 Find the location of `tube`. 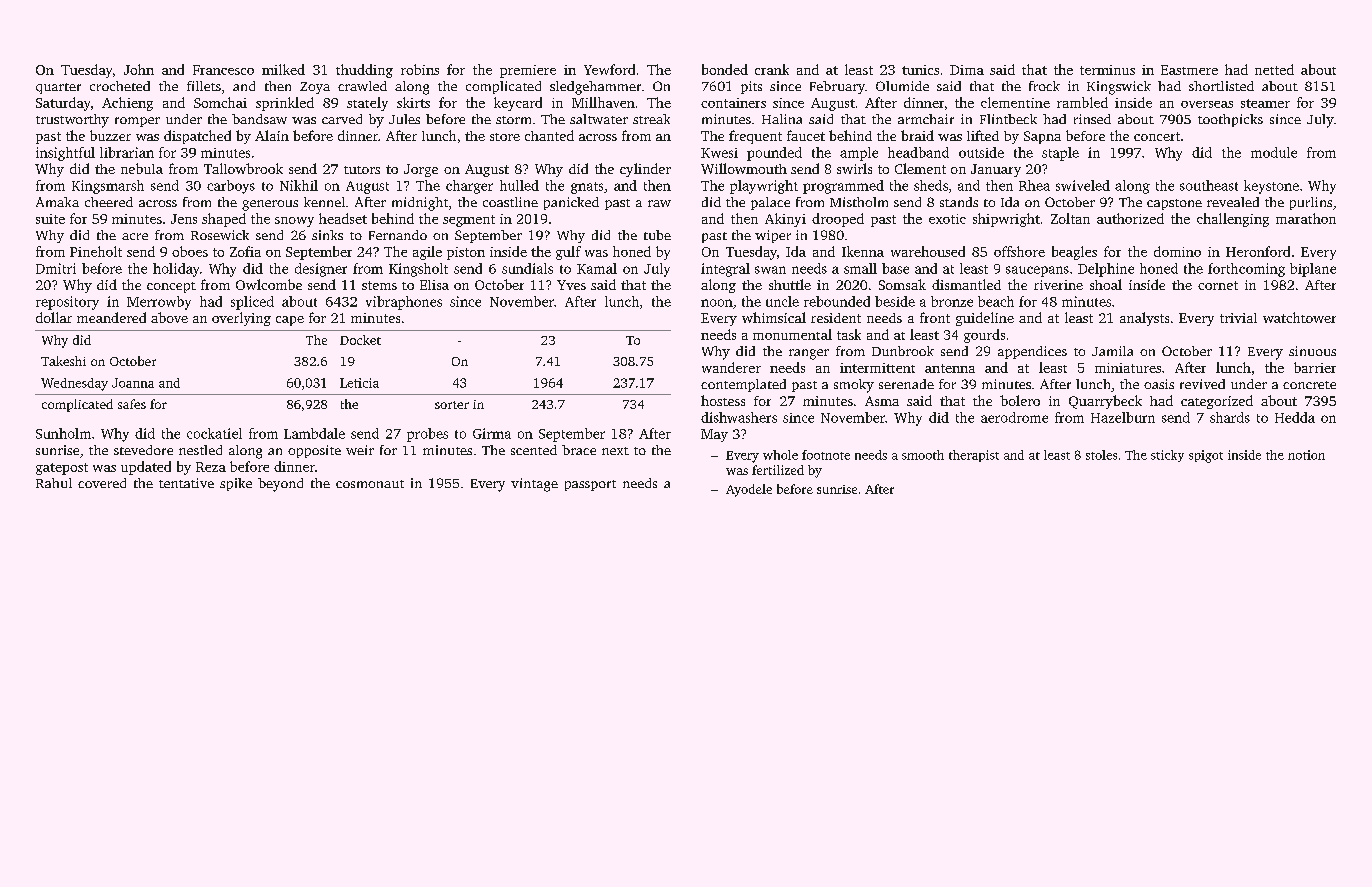

tube is located at coordinates (657, 235).
